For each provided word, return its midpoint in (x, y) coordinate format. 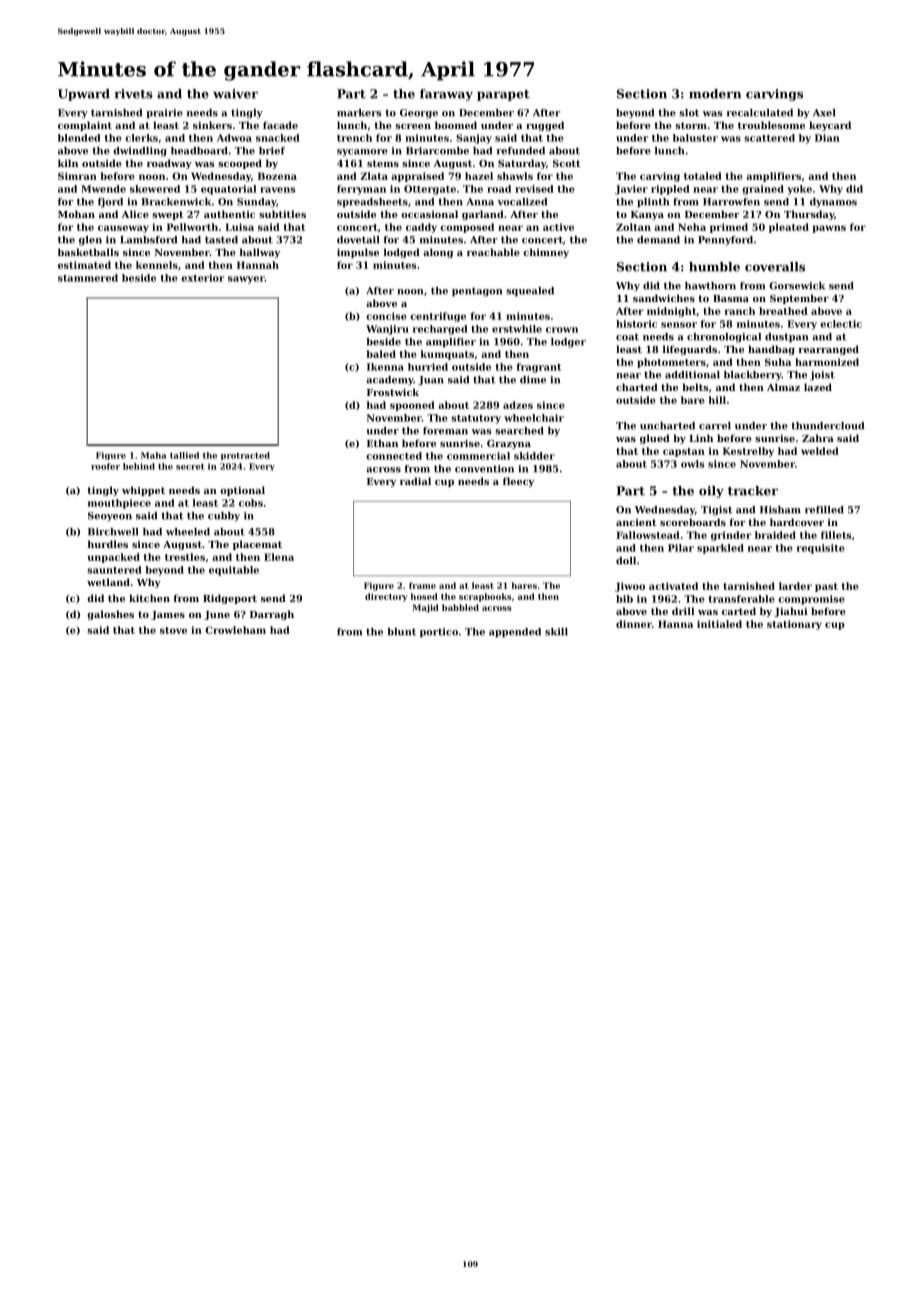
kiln (68, 163)
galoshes (110, 615)
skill (556, 632)
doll (626, 561)
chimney (546, 253)
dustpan (786, 338)
